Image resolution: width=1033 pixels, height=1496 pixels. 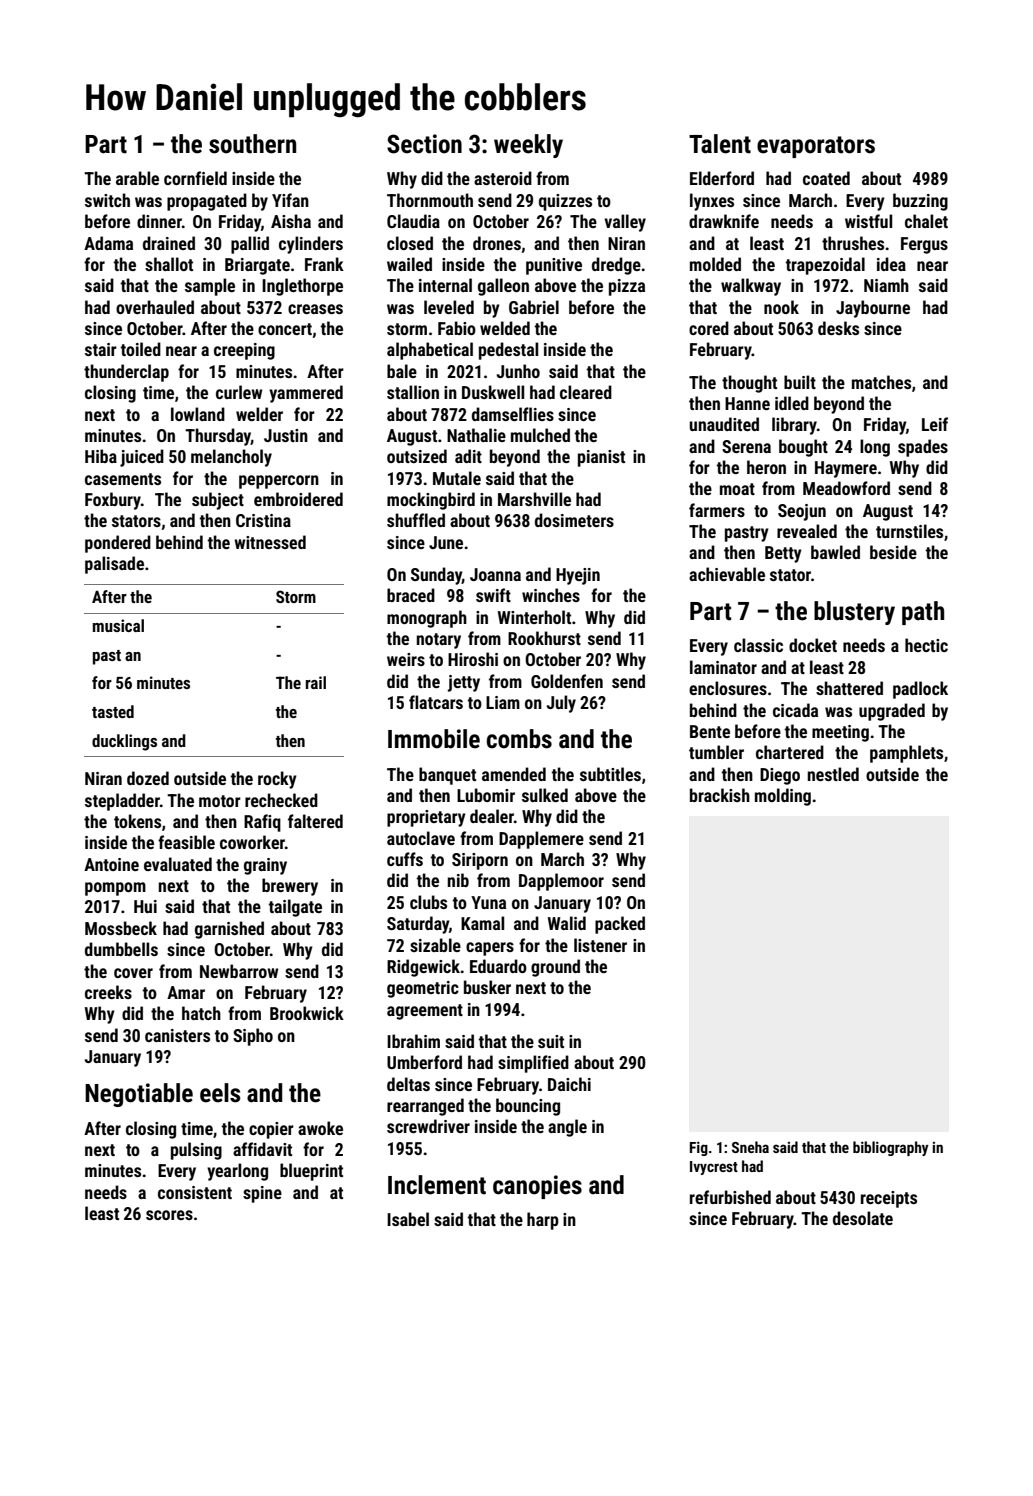 What do you see at coordinates (620, 925) in the screenshot?
I see `packed` at bounding box center [620, 925].
